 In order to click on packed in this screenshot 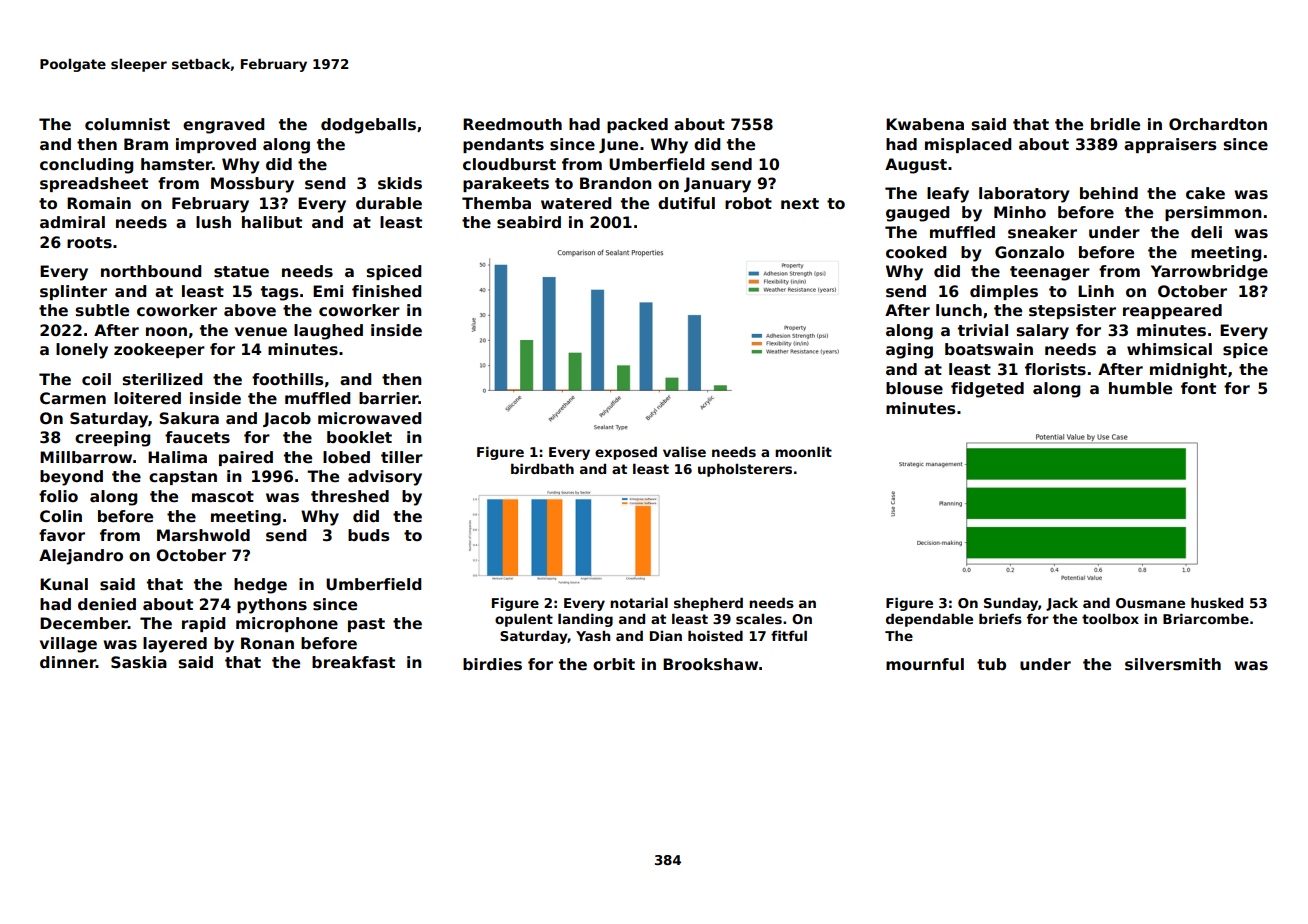, I will do `click(637, 125)`.
